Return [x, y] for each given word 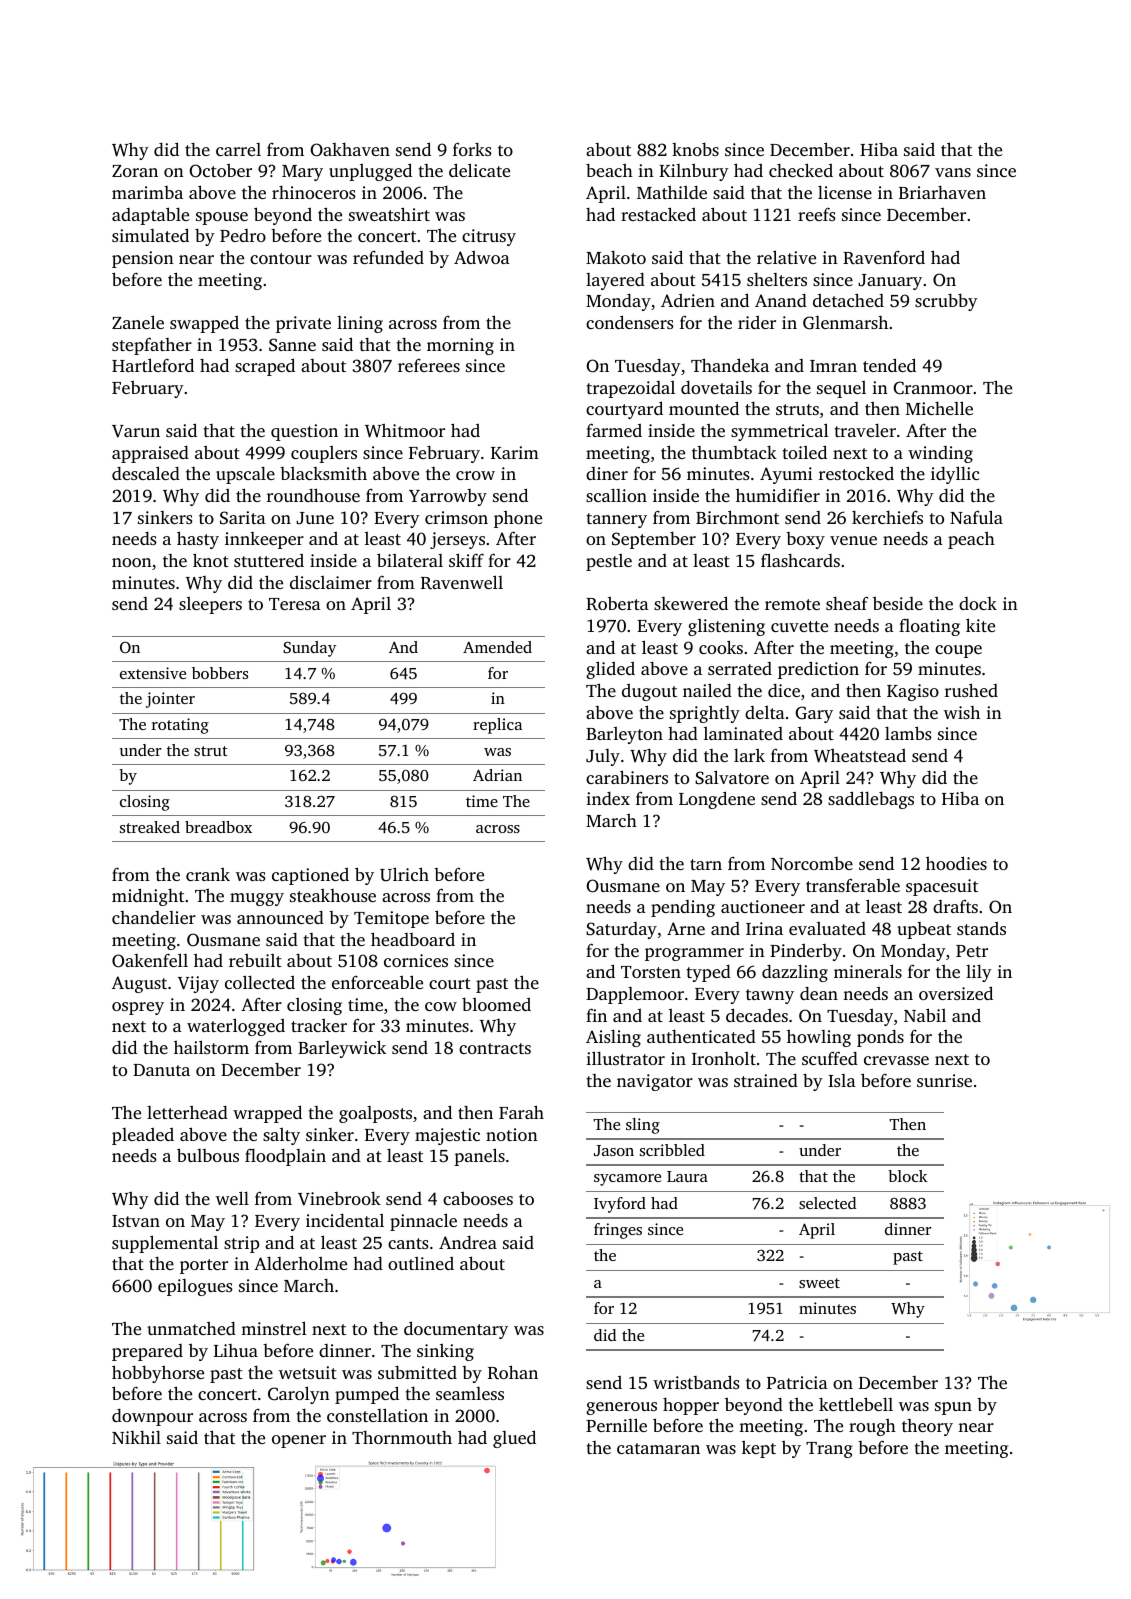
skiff [466, 560]
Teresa [295, 604]
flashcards [800, 560]
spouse [222, 218]
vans [953, 172]
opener [299, 1441]
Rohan [513, 1372]
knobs [695, 149]
